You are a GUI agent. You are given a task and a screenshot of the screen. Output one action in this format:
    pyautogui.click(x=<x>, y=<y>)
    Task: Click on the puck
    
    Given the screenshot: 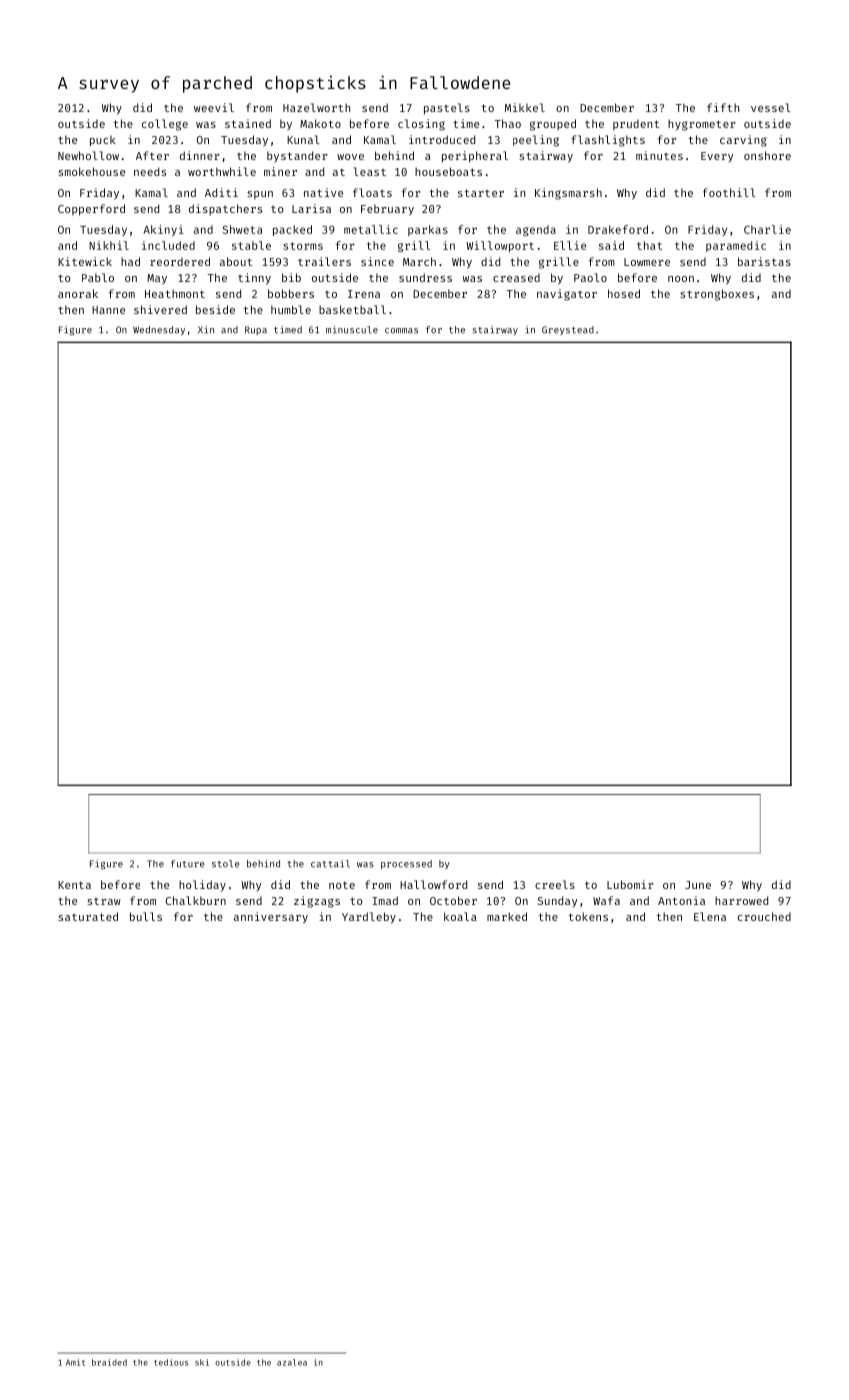 What is the action you would take?
    pyautogui.click(x=103, y=141)
